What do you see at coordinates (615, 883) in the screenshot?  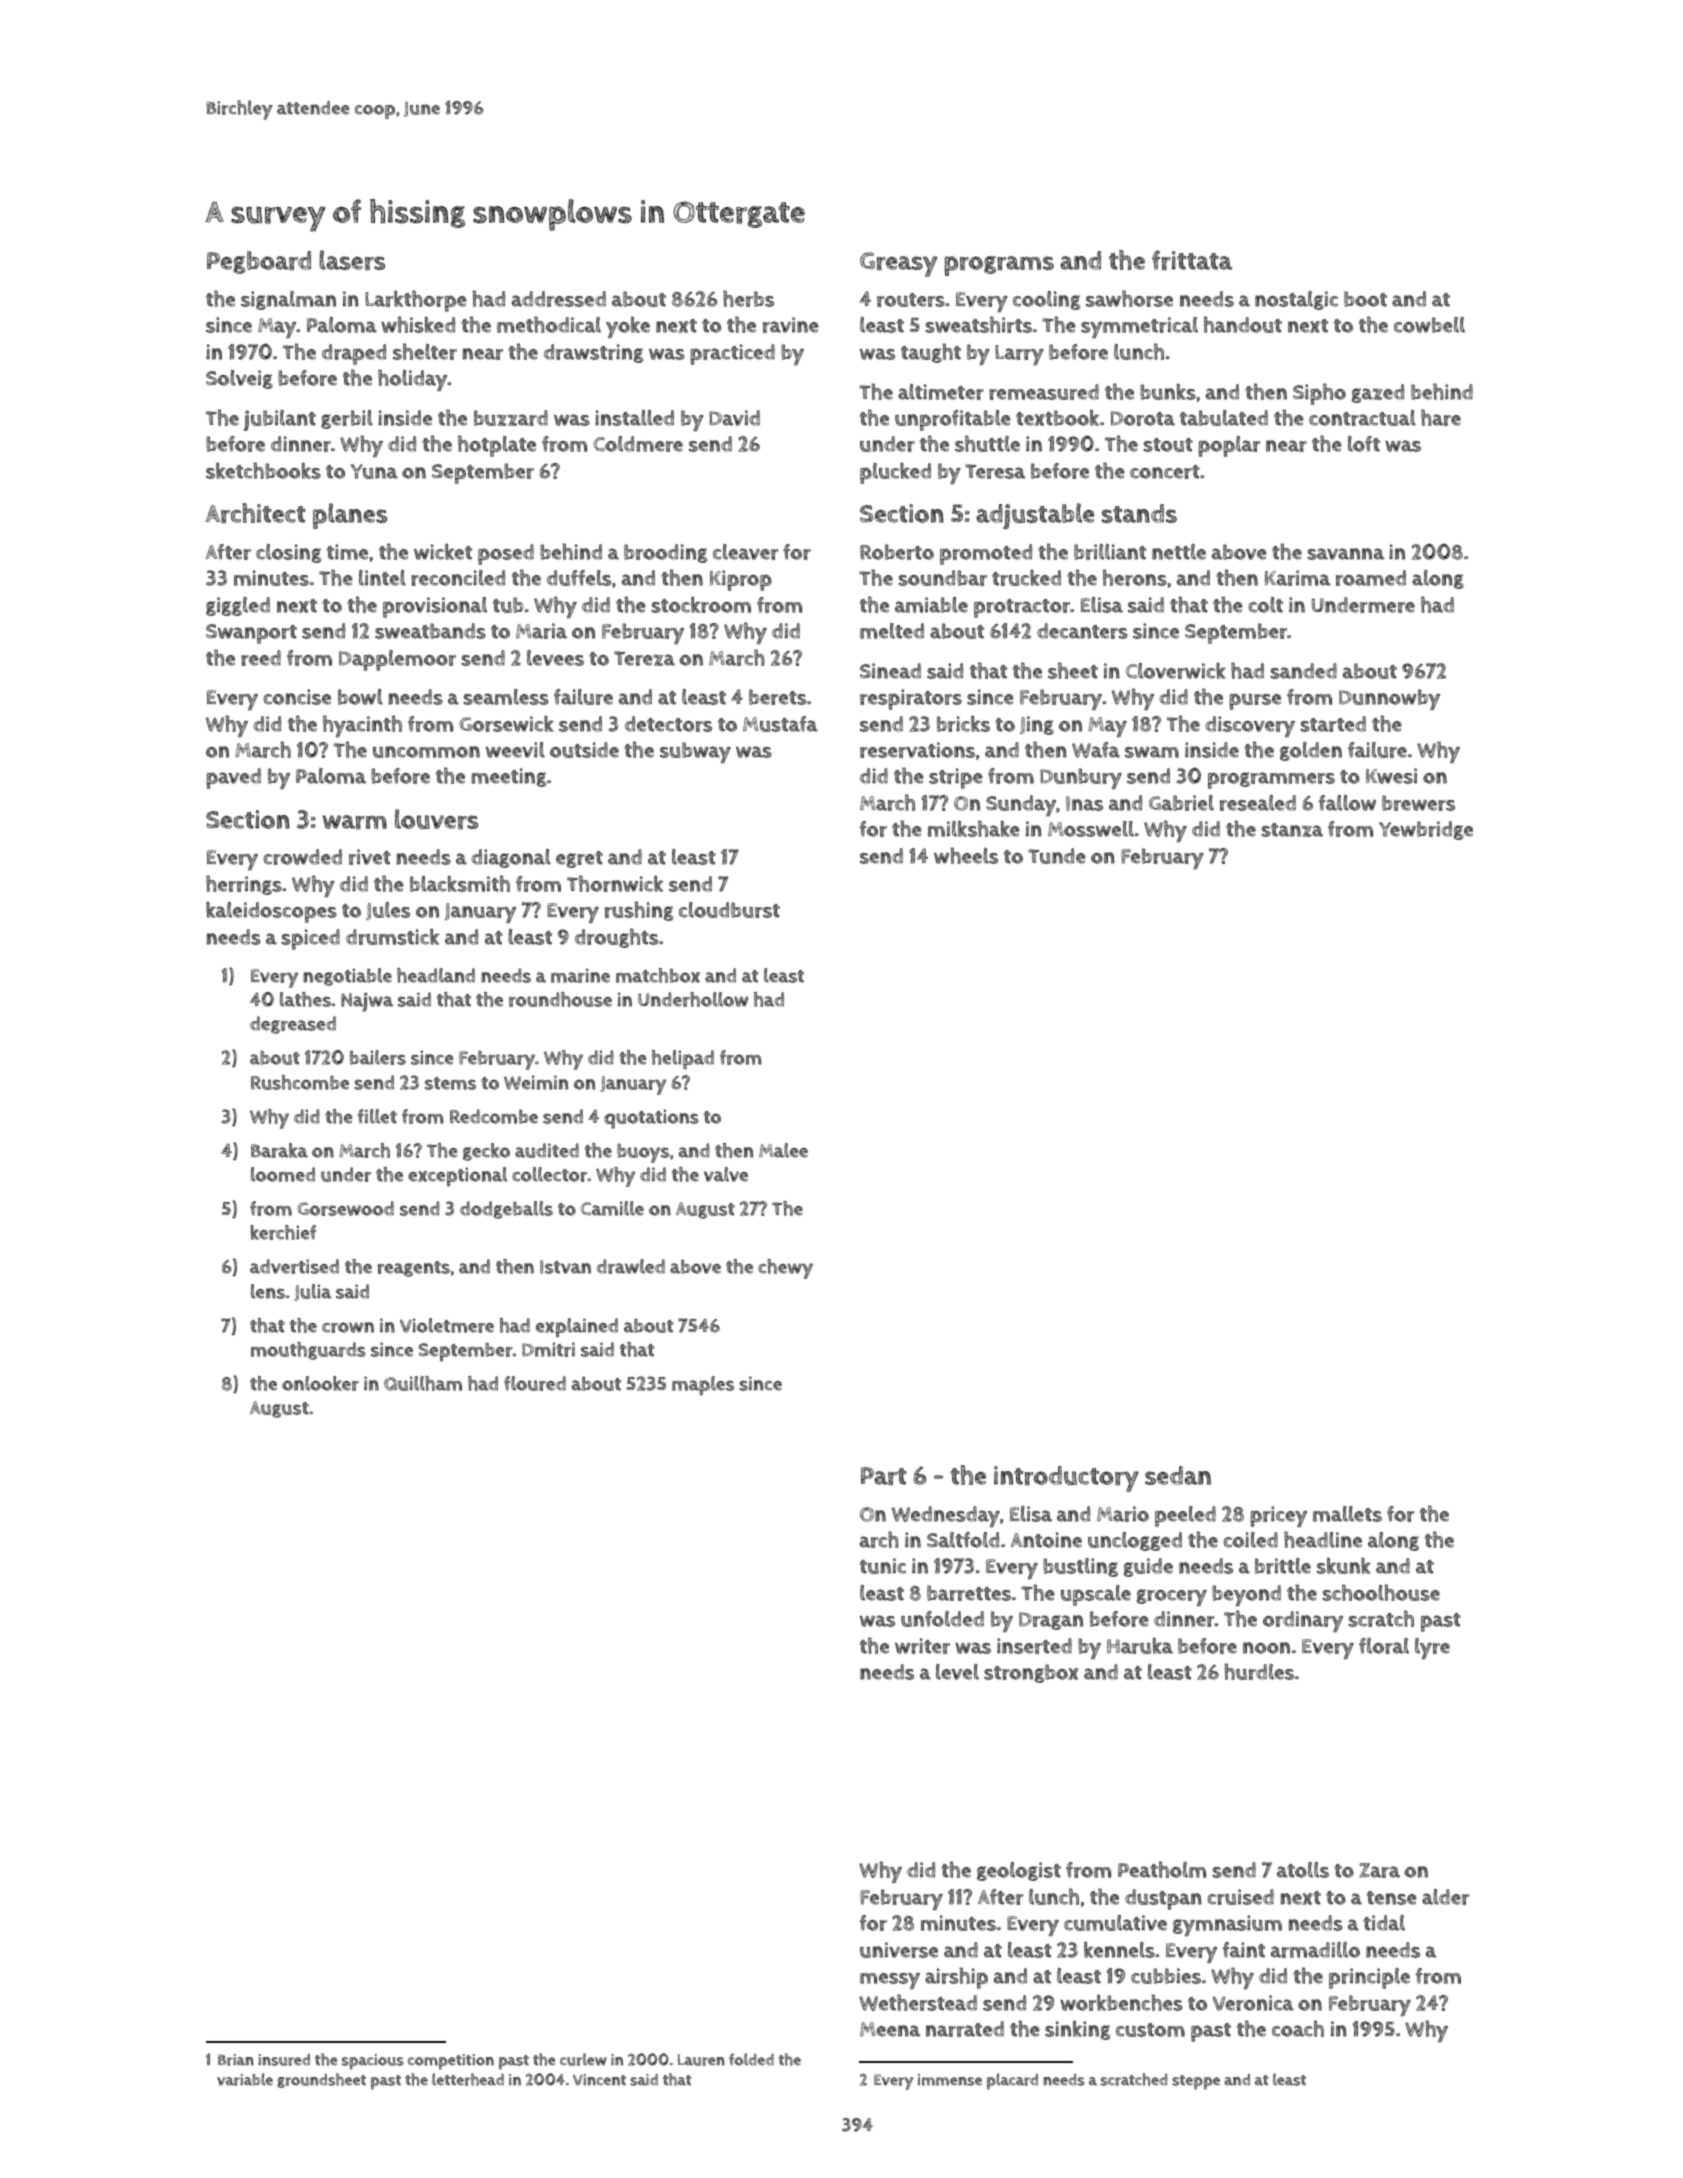 I see `Thornwick` at bounding box center [615, 883].
